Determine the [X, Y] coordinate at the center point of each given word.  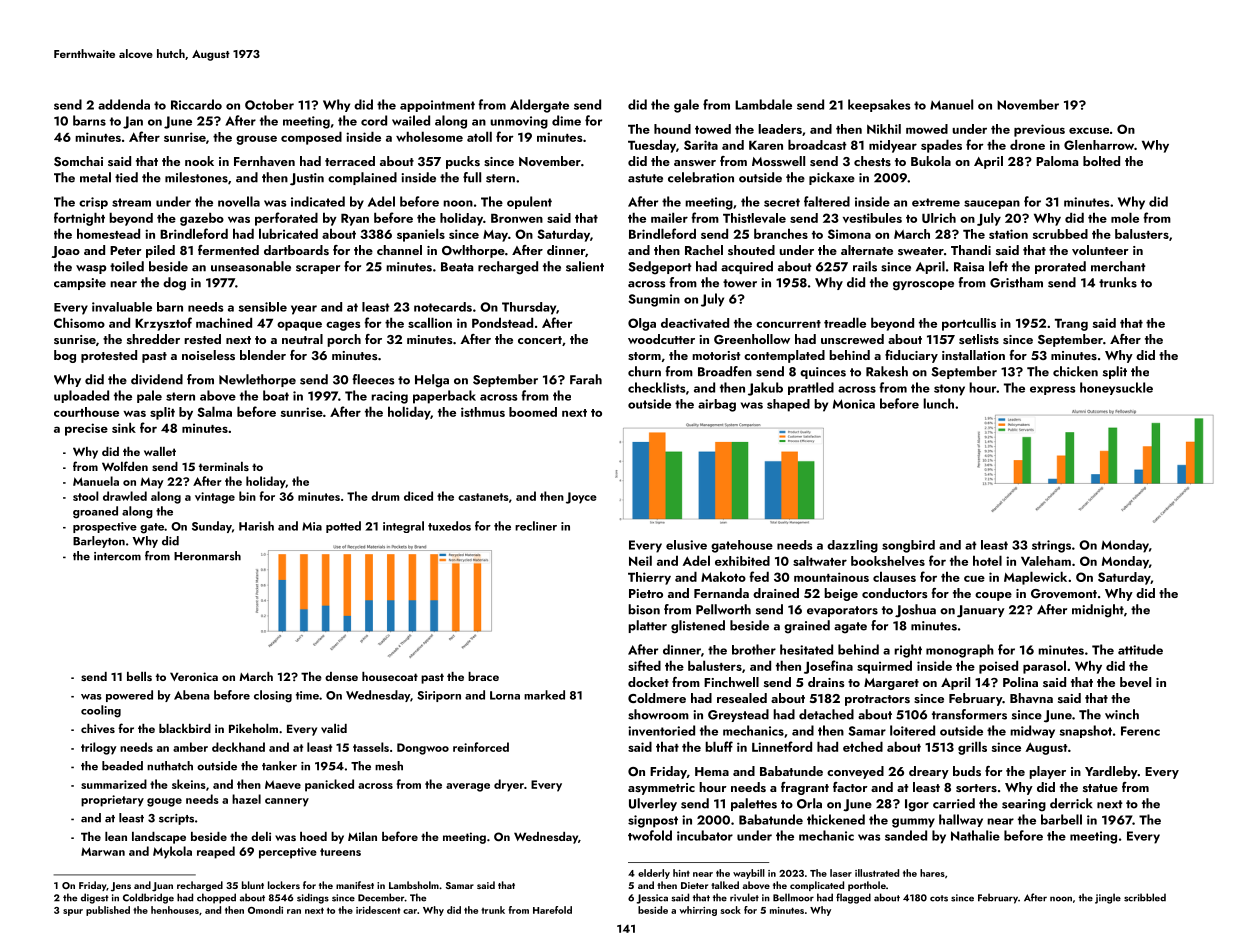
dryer [509, 785]
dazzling [852, 546]
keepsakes [879, 105]
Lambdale [763, 104]
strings [1051, 546]
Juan [162, 887]
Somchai [78, 161]
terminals [224, 466]
